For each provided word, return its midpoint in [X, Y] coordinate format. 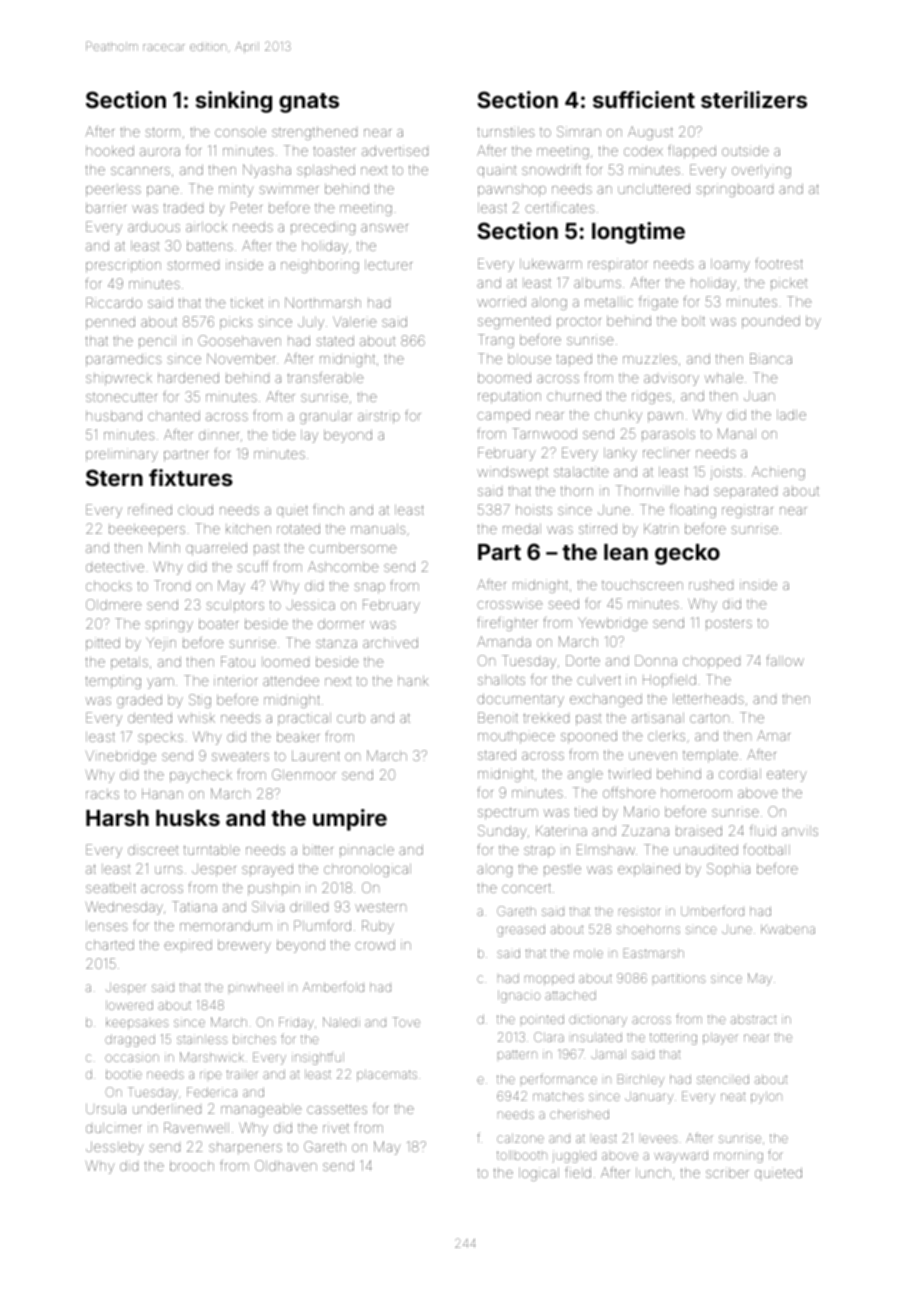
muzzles [650, 359]
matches [558, 1096]
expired [188, 946]
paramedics [123, 360]
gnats [309, 103]
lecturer [388, 265]
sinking [234, 102]
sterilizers [754, 99]
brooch [192, 1166]
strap [539, 852]
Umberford [712, 910]
